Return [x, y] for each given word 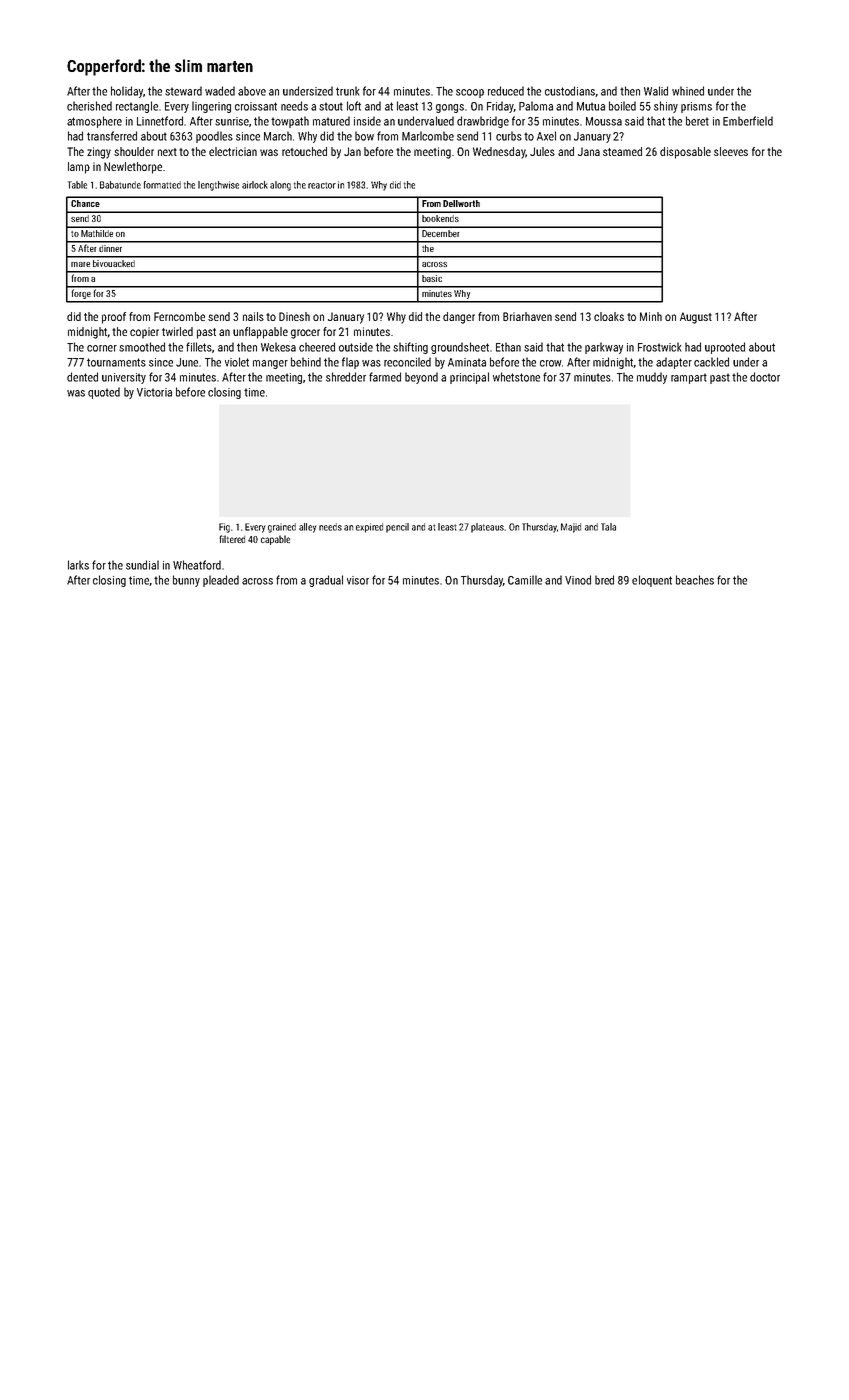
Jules [542, 151]
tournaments [116, 362]
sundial [142, 565]
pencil [397, 528]
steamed [622, 151]
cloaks [609, 316]
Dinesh [294, 316]
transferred [112, 136]
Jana [589, 151]
